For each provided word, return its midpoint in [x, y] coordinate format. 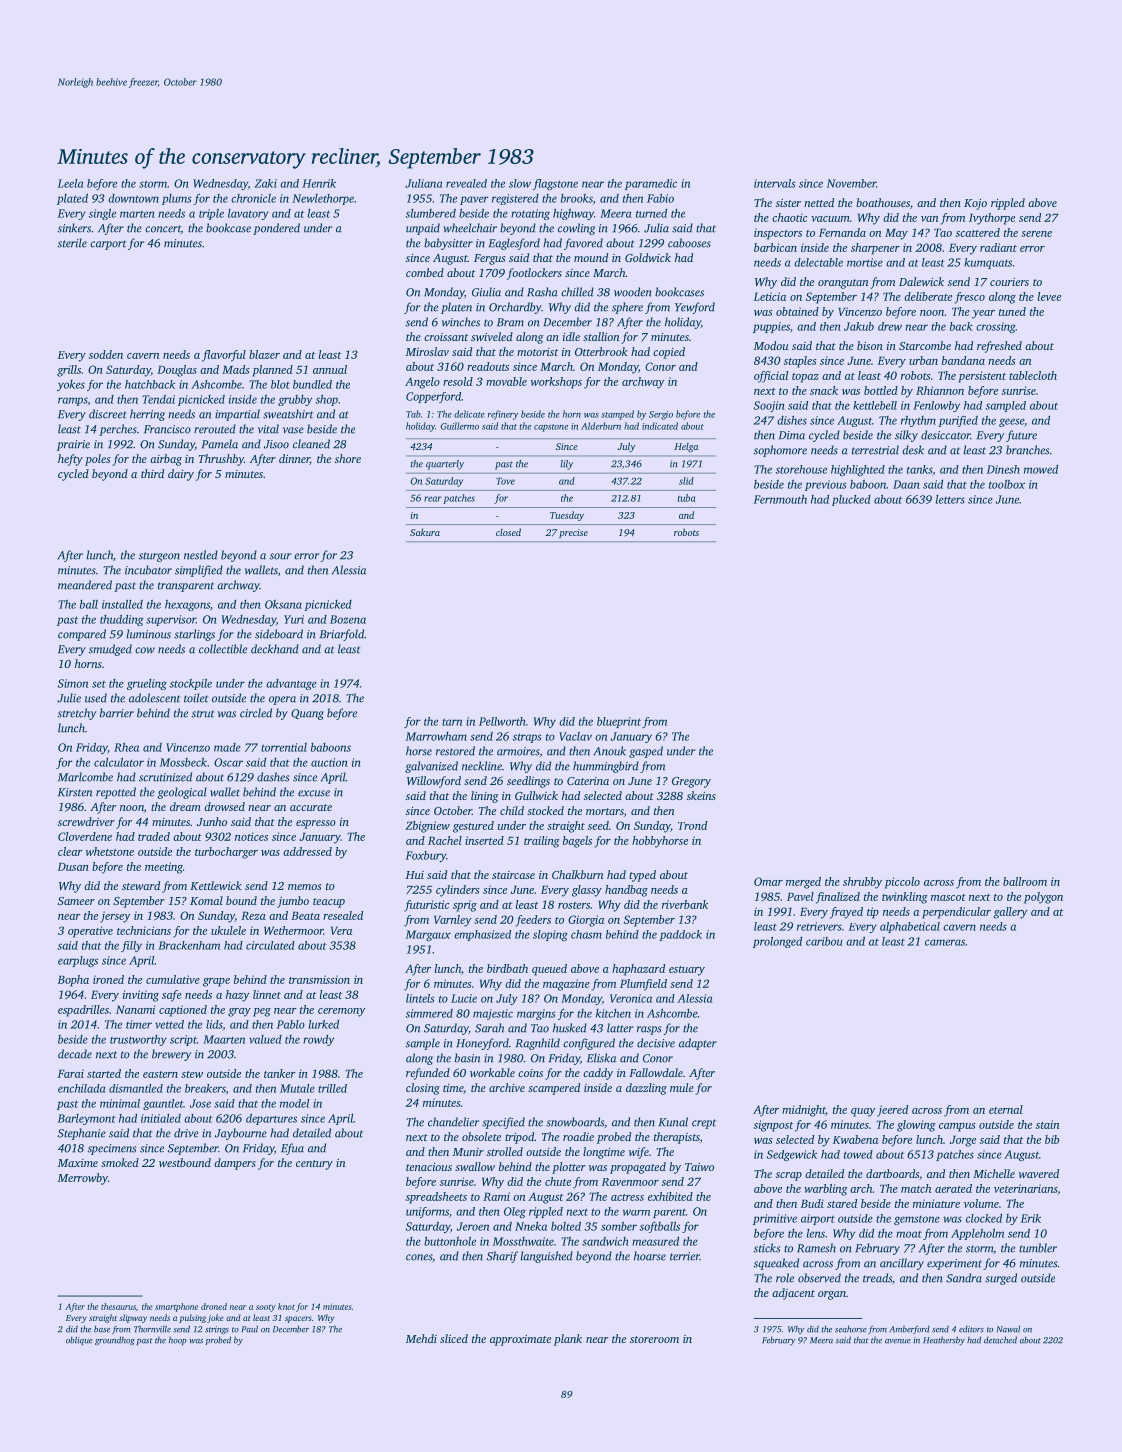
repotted [116, 793]
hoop [178, 1340]
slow [520, 183]
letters [950, 499]
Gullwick [536, 795]
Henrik [319, 183]
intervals [775, 183]
